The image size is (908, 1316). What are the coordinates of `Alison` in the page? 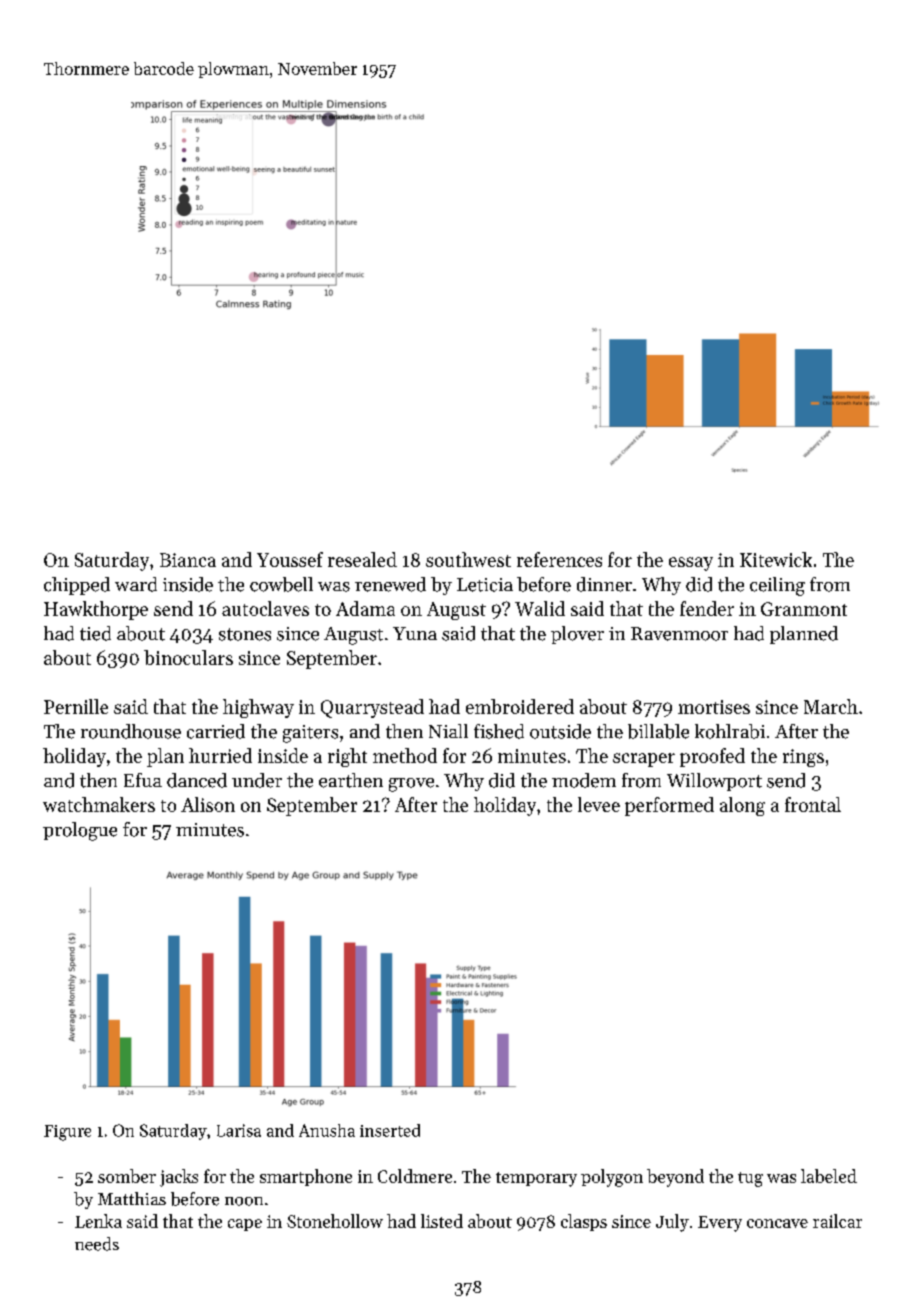 It's located at (208, 804).
